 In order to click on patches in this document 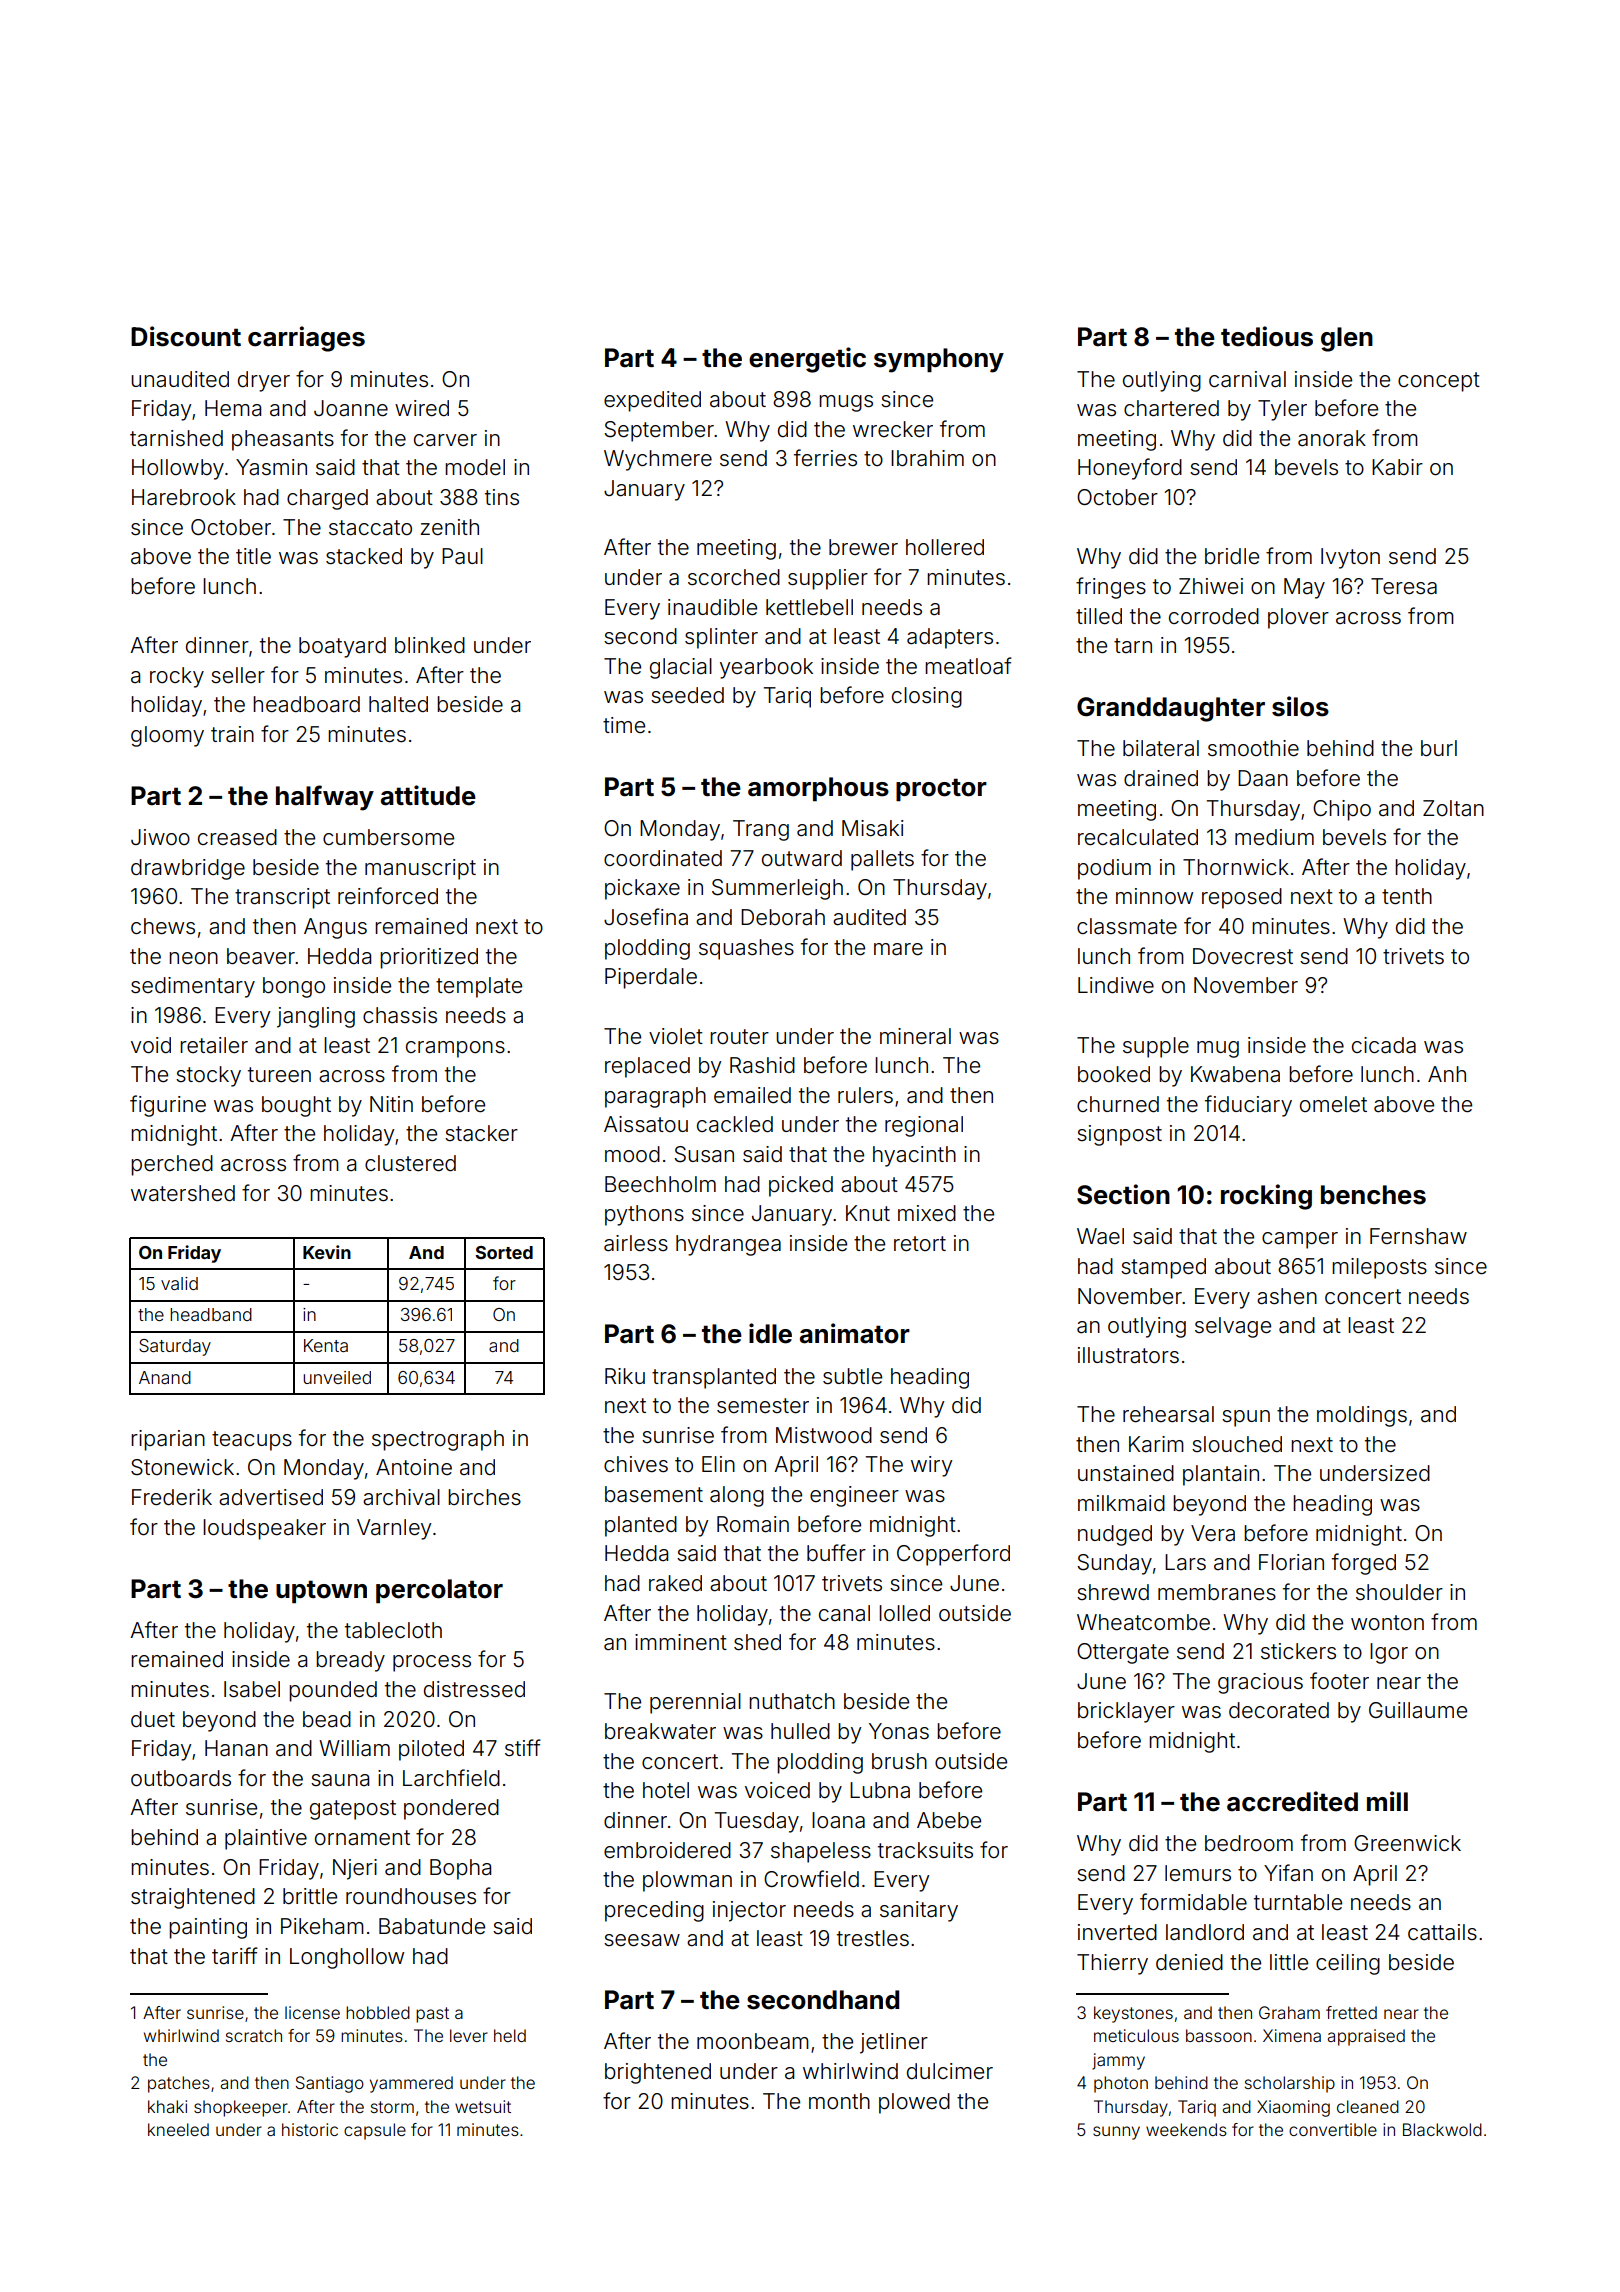, I will do `click(179, 2084)`.
